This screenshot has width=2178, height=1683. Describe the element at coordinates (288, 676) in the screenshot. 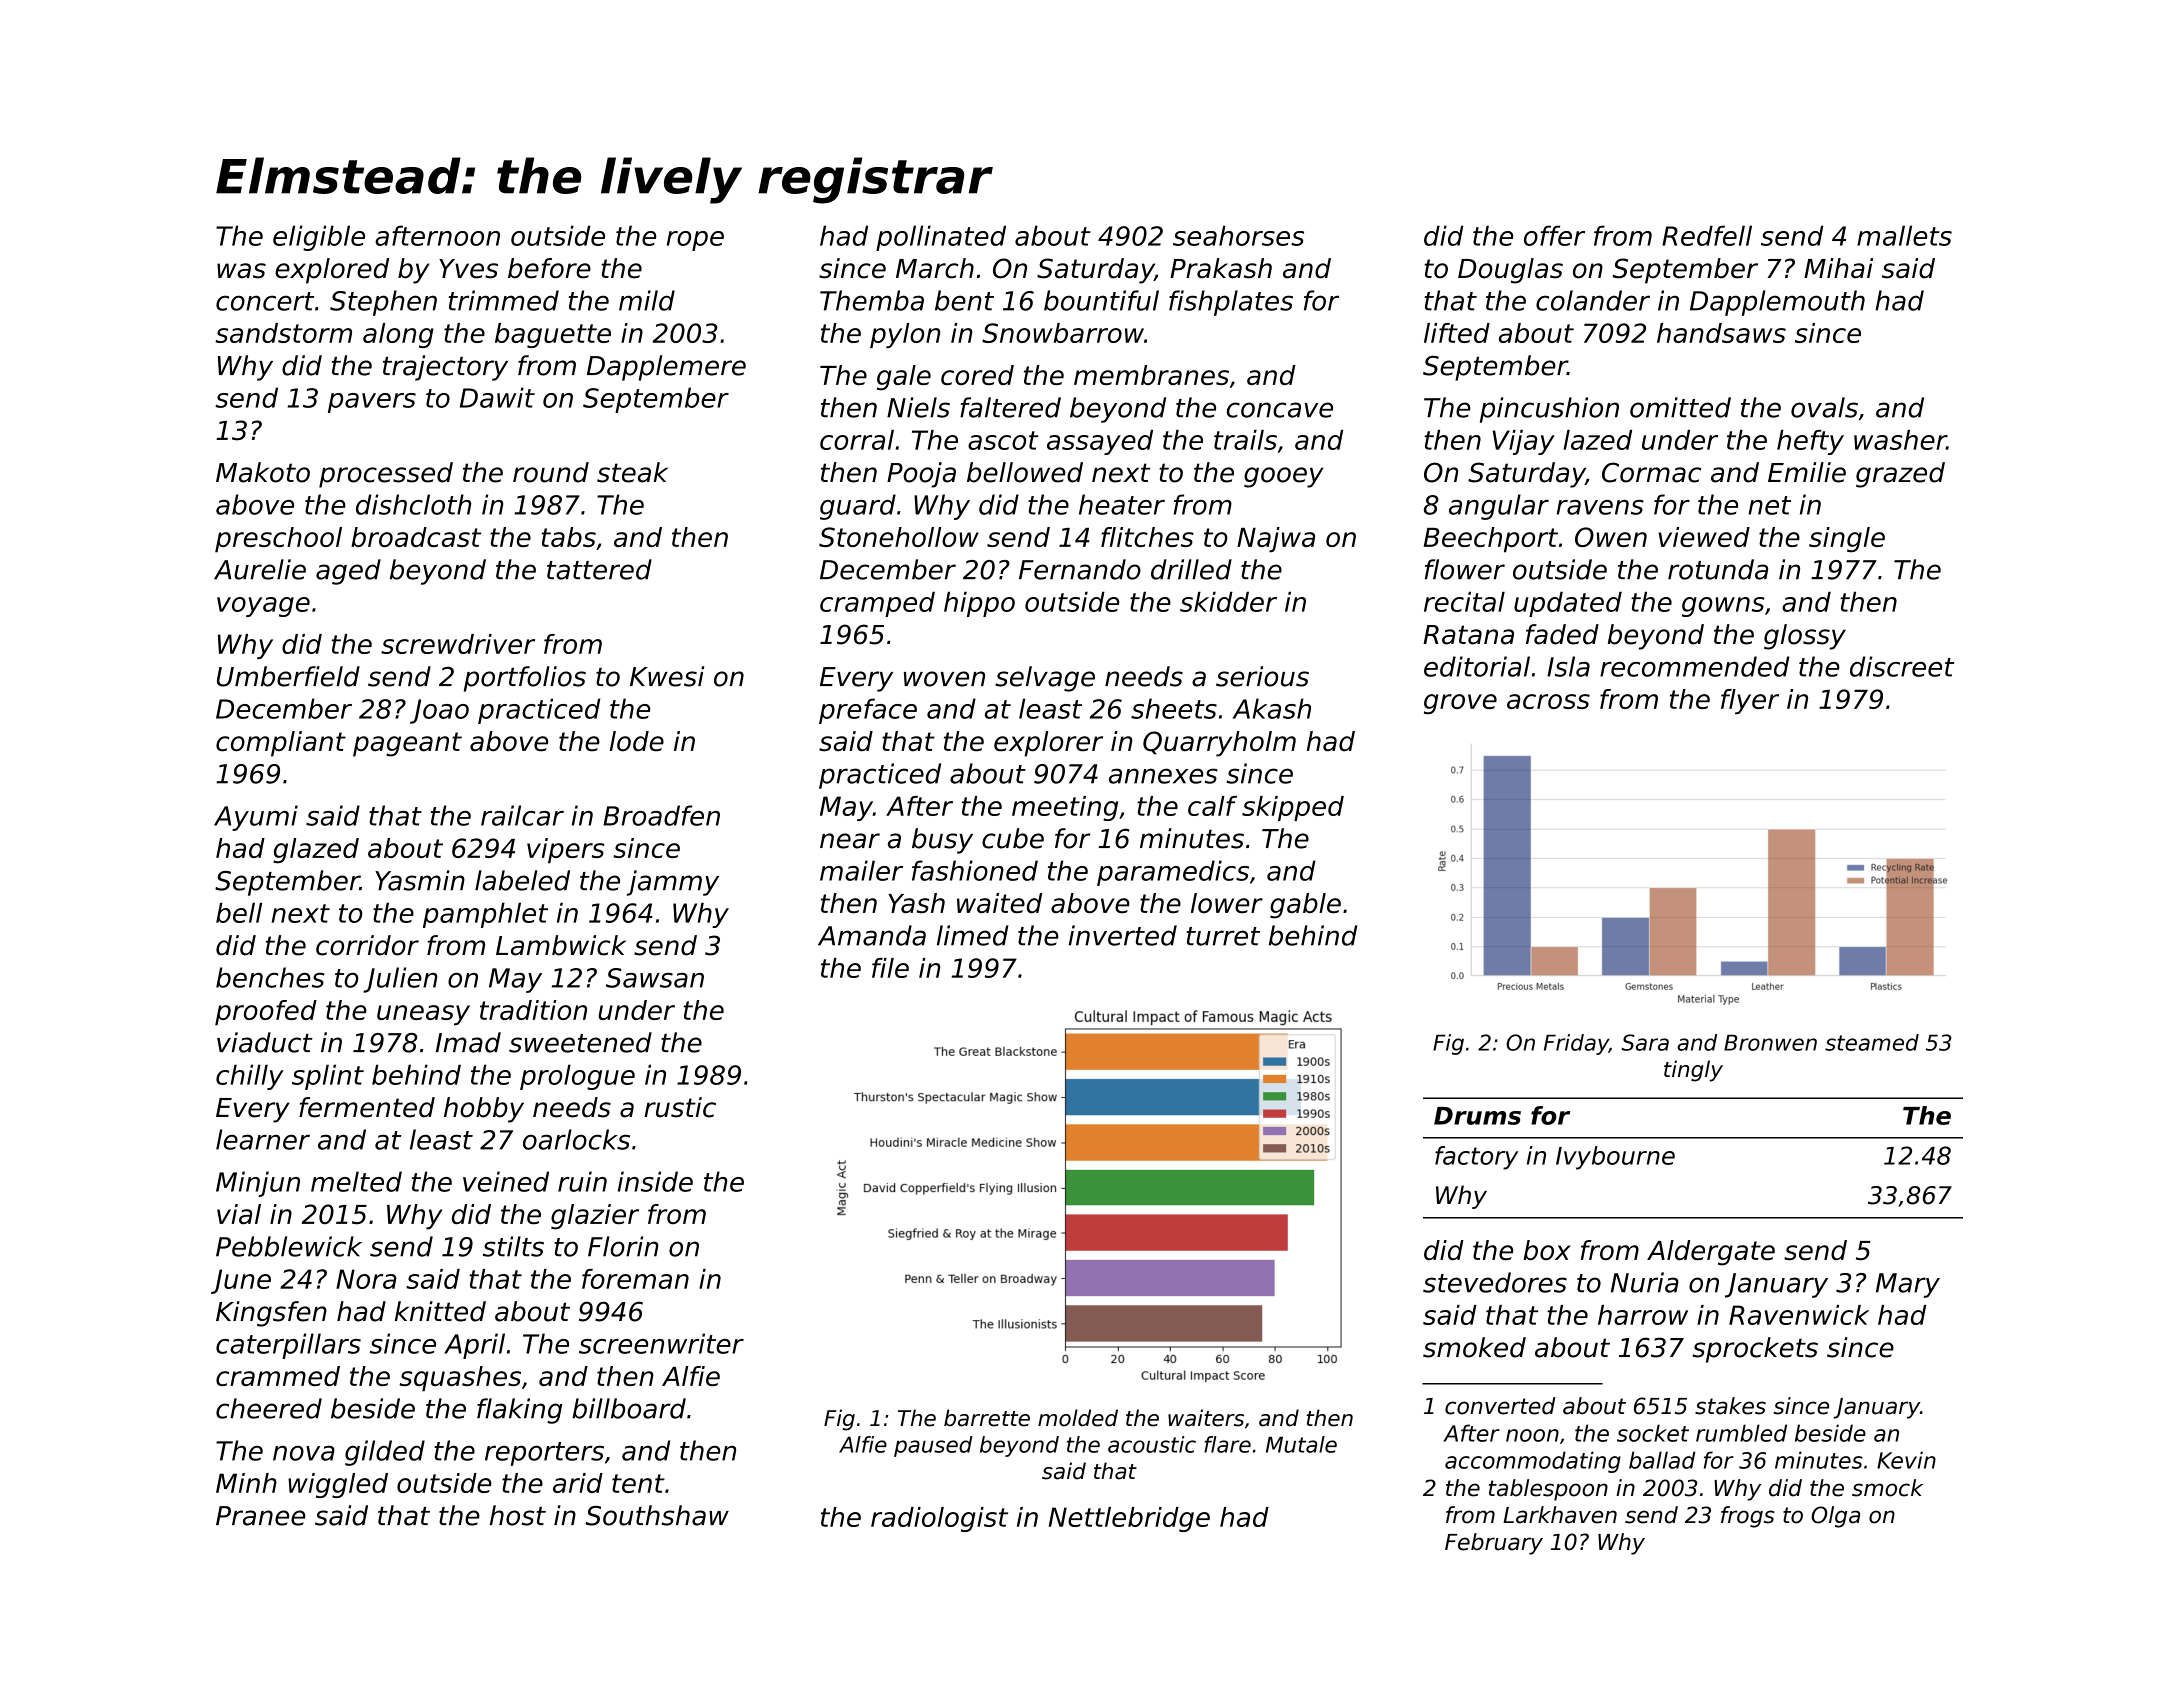

I see `Umberfield` at that location.
